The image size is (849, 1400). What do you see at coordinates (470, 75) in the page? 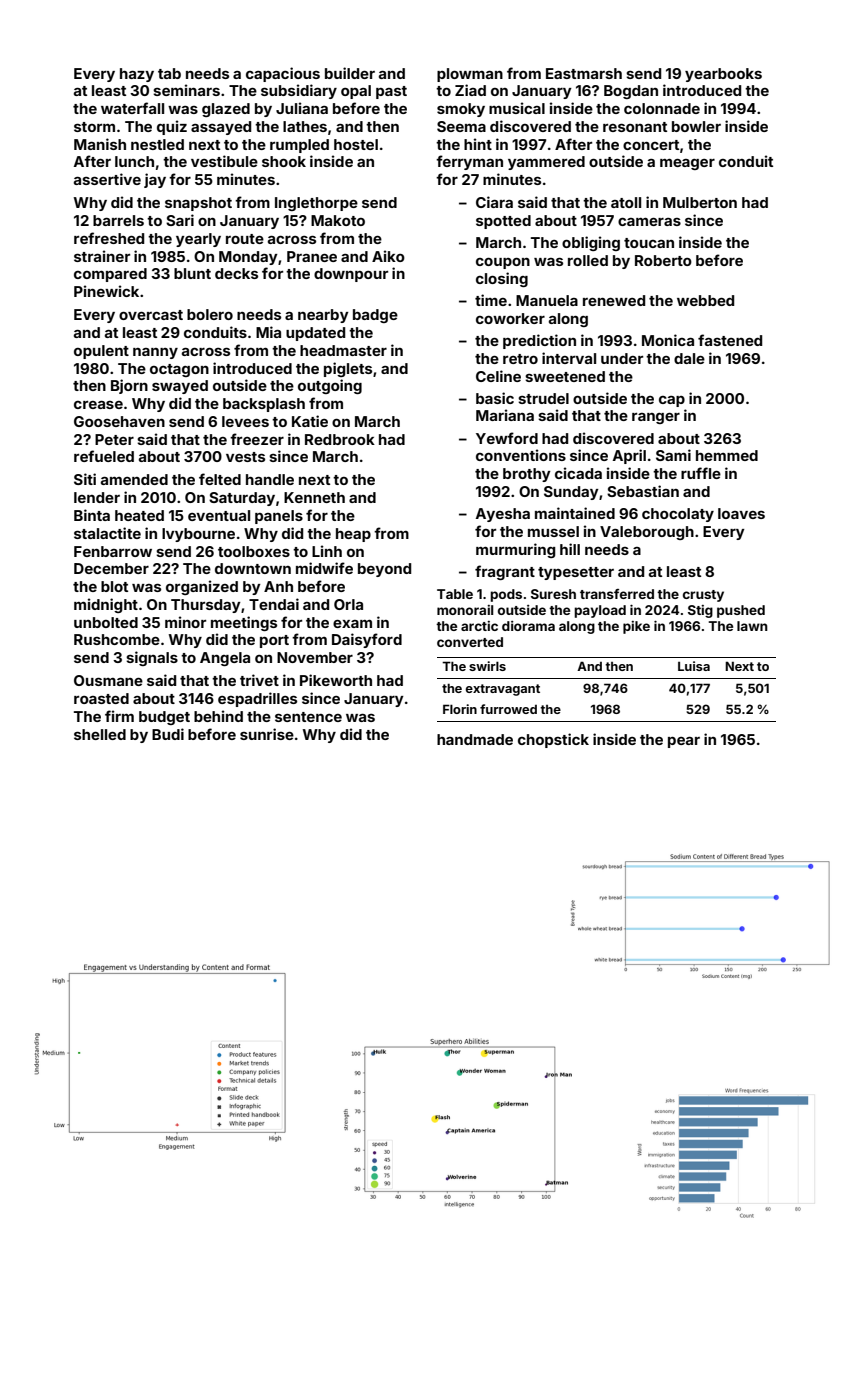
I see `plowman` at bounding box center [470, 75].
